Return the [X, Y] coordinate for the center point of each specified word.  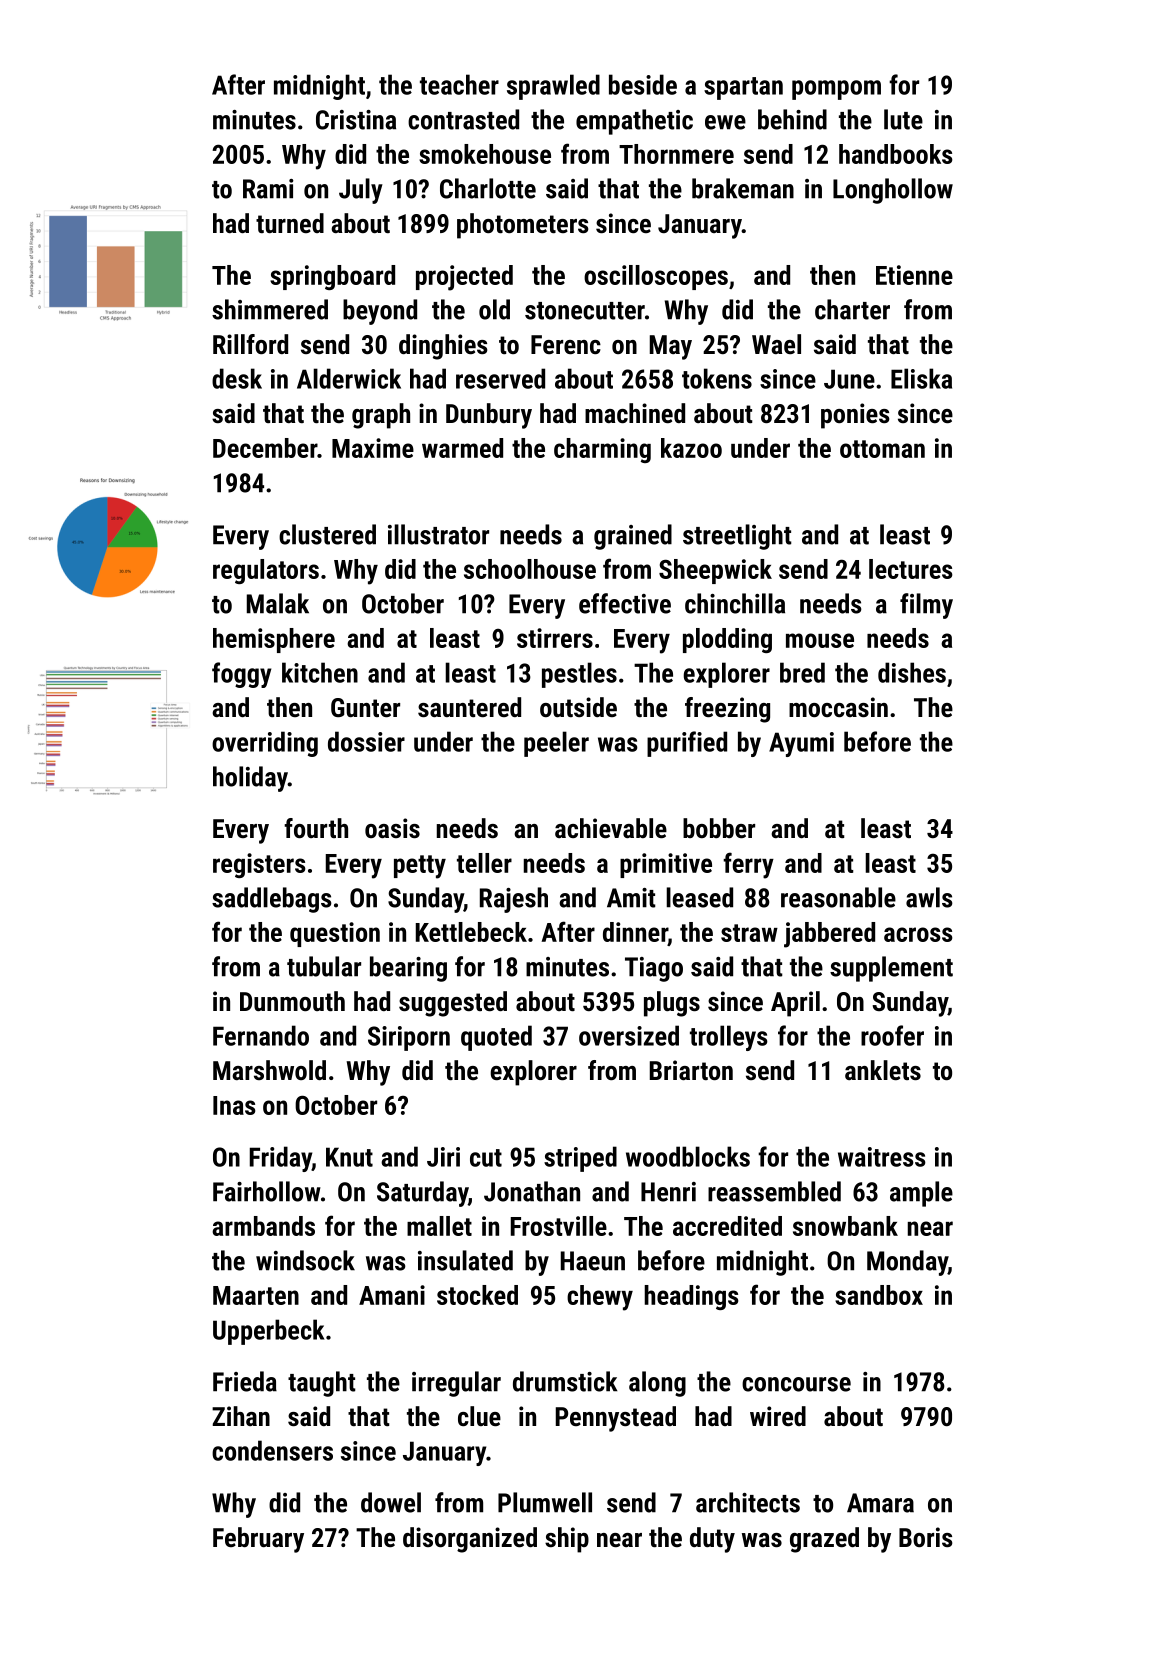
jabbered [829, 935]
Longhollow [893, 191]
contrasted [463, 119]
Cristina [356, 120]
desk [237, 378]
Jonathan [532, 1191]
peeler [556, 744]
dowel [391, 1502]
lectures [911, 569]
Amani [392, 1295]
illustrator [438, 534]
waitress [882, 1157]
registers [259, 865]
